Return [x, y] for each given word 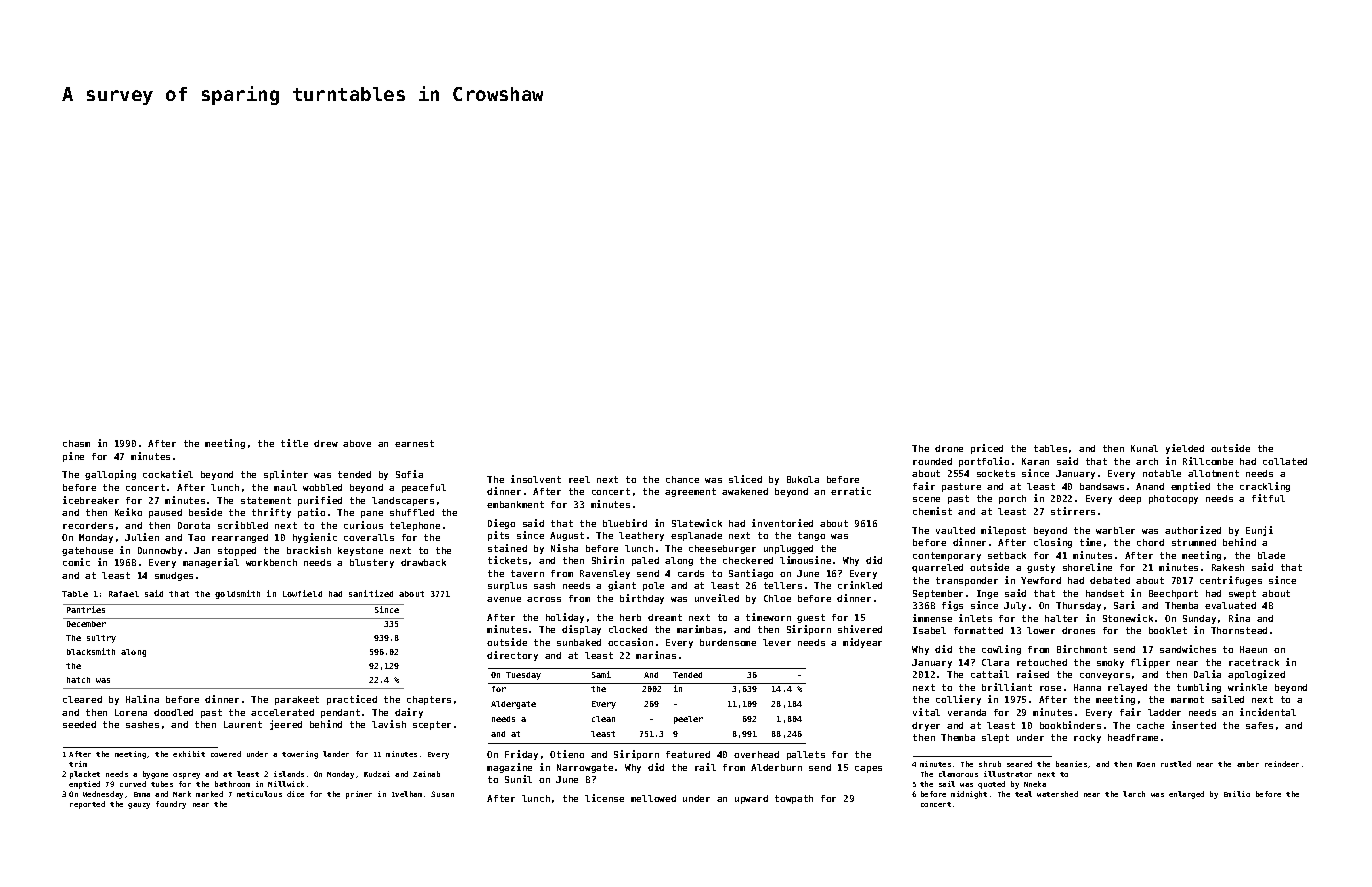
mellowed [653, 798]
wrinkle [1247, 687]
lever [777, 642]
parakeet [297, 700]
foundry [171, 805]
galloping [110, 475]
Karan [1035, 461]
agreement [690, 492]
